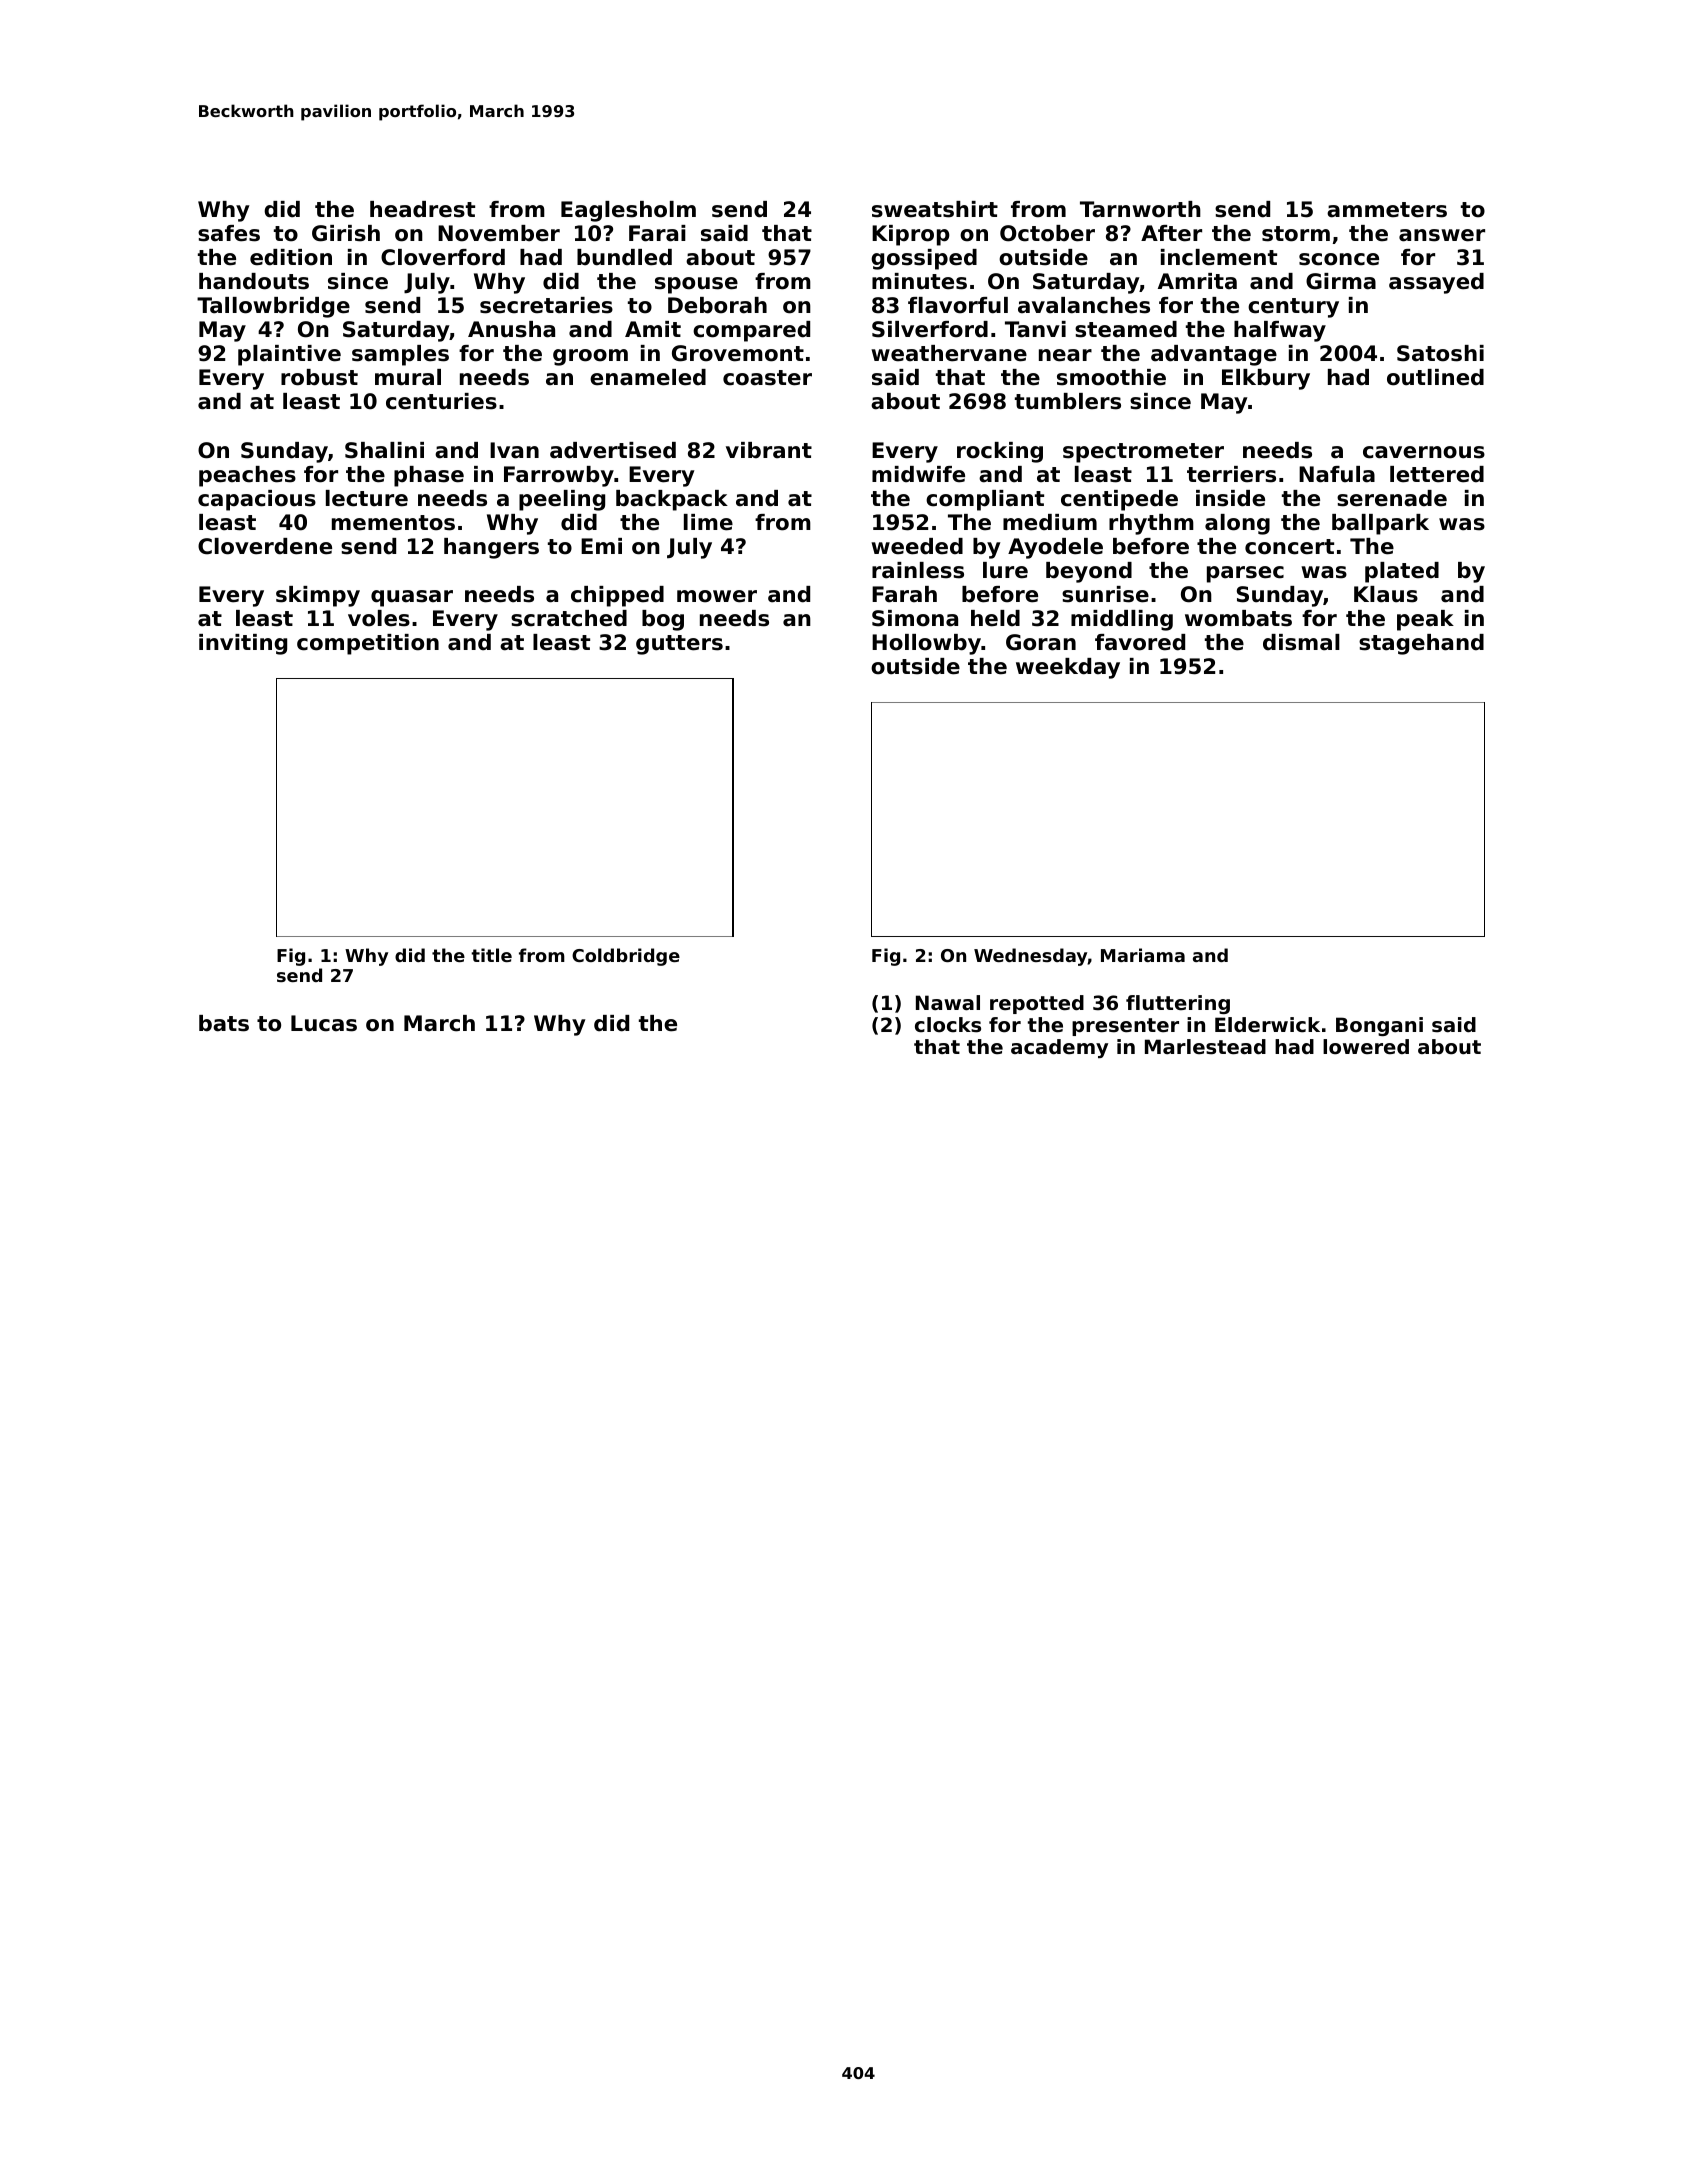 This screenshot has width=1683, height=2178. I want to click on weekday, so click(1068, 668).
